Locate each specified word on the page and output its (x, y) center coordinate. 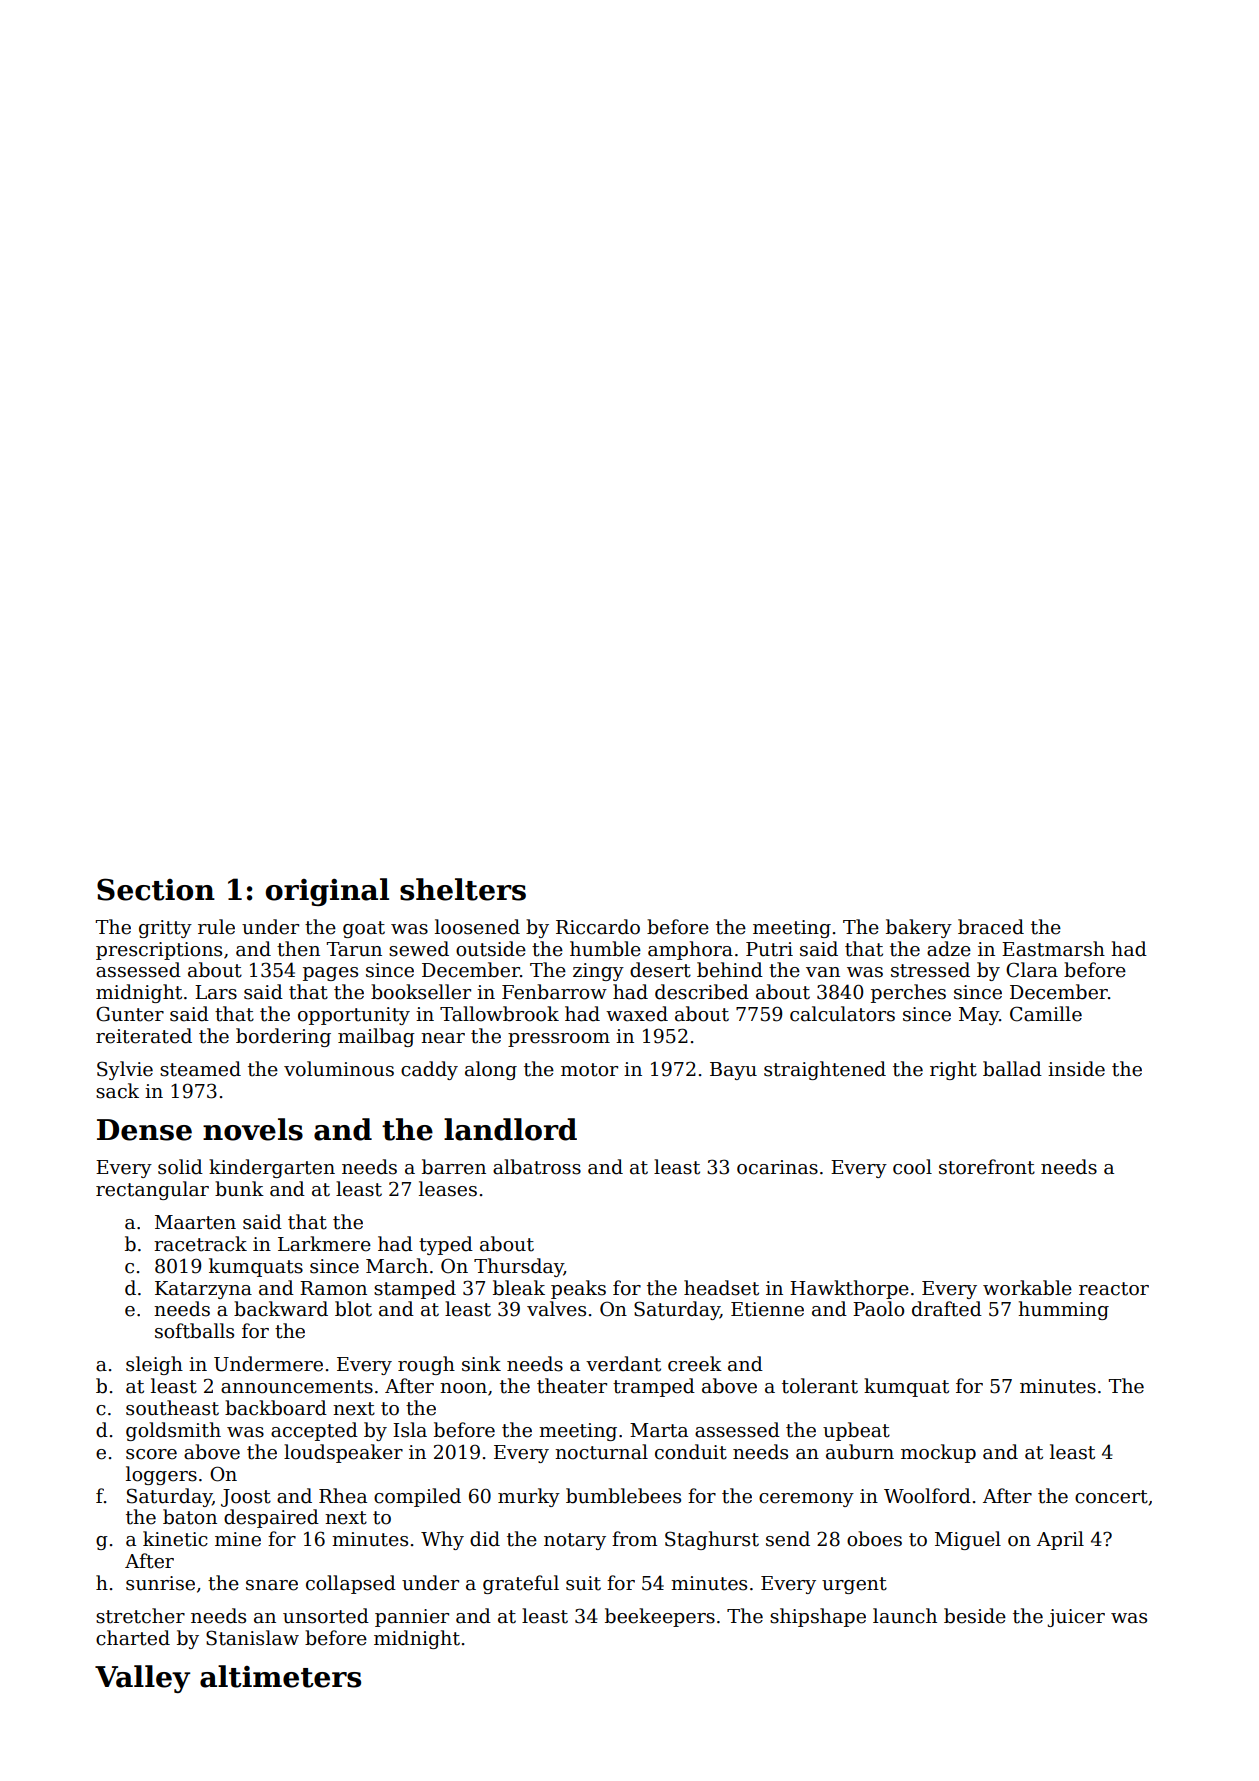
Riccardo (598, 927)
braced (991, 927)
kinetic (175, 1539)
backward (281, 1309)
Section (156, 889)
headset (721, 1288)
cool (912, 1167)
